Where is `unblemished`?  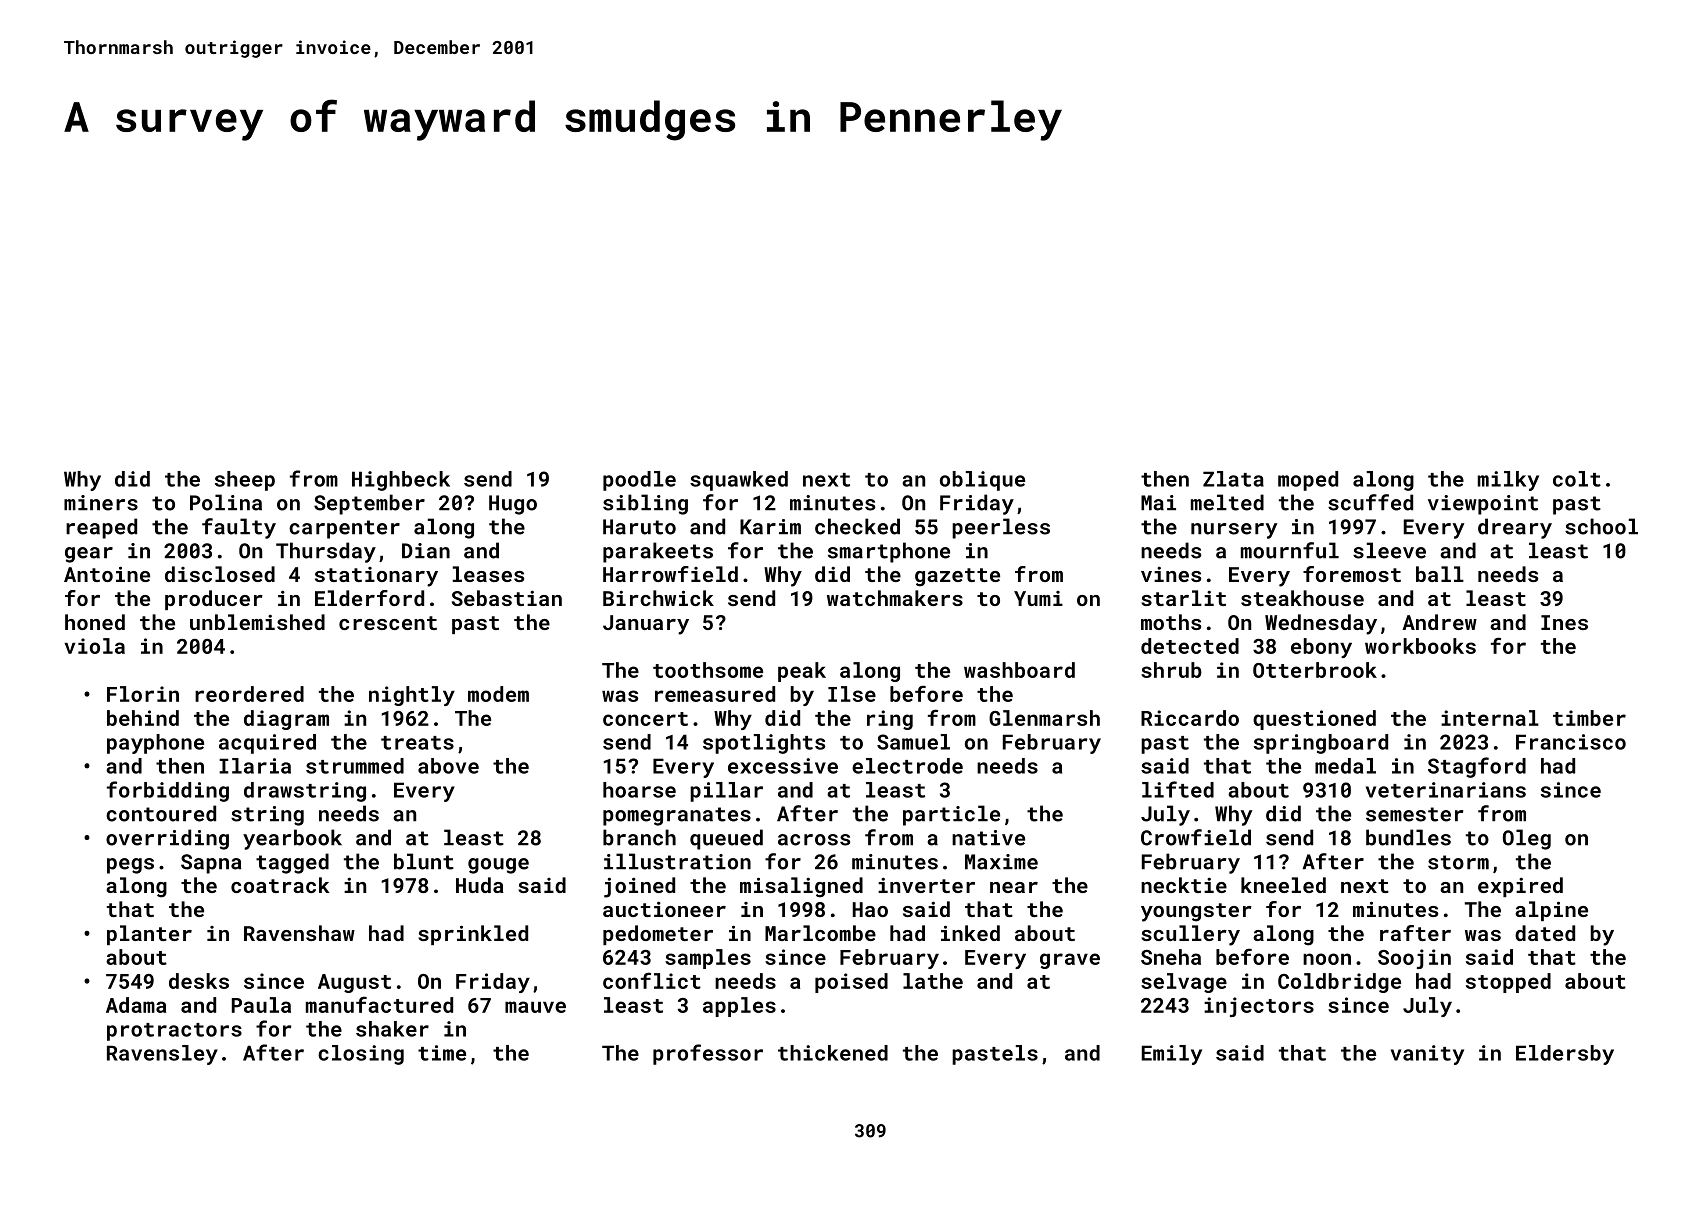 unblemished is located at coordinates (257, 622).
